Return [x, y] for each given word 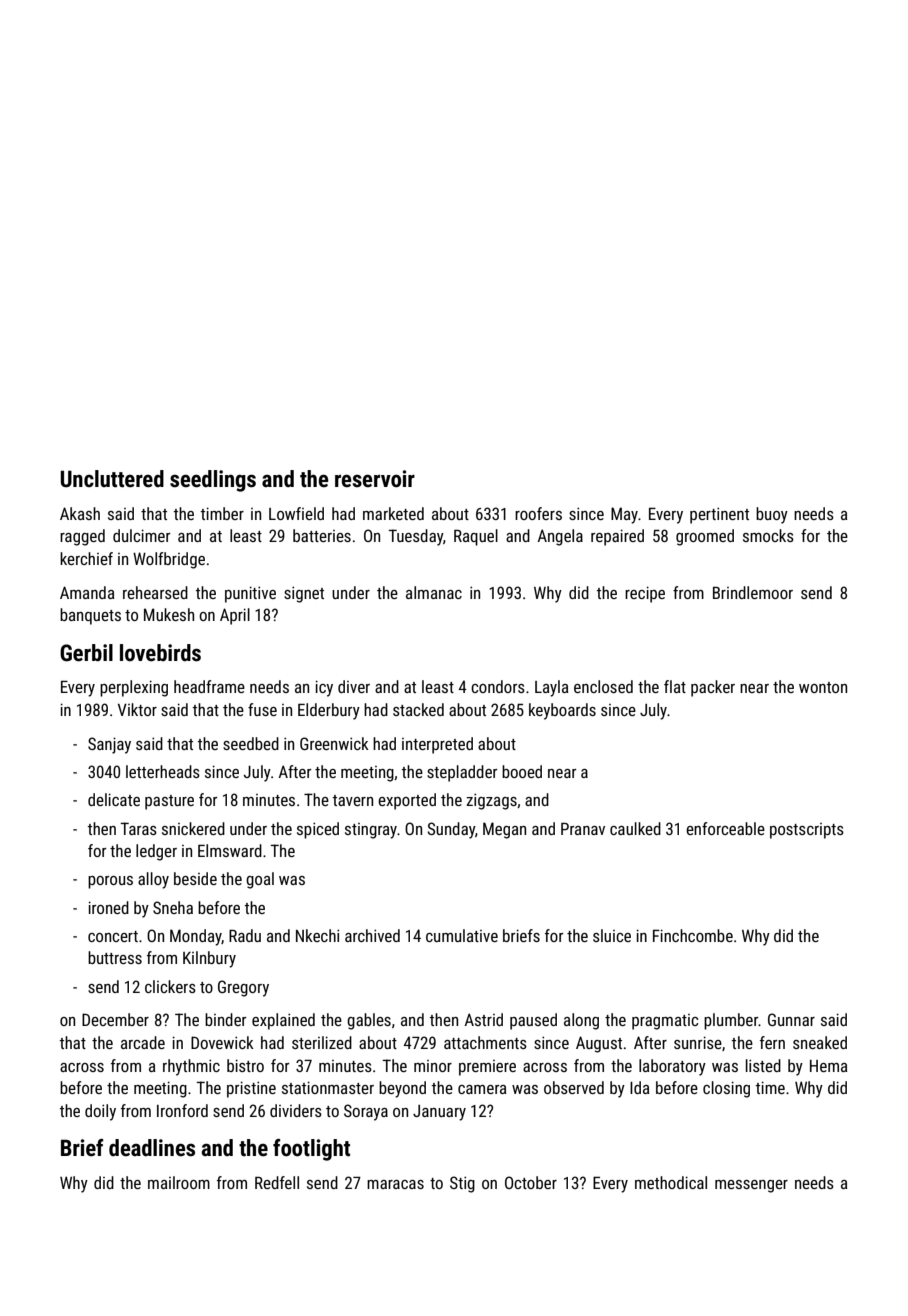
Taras [138, 828]
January [439, 1113]
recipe [645, 594]
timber [222, 513]
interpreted [437, 745]
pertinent [719, 515]
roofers [538, 513]
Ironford [182, 1110]
